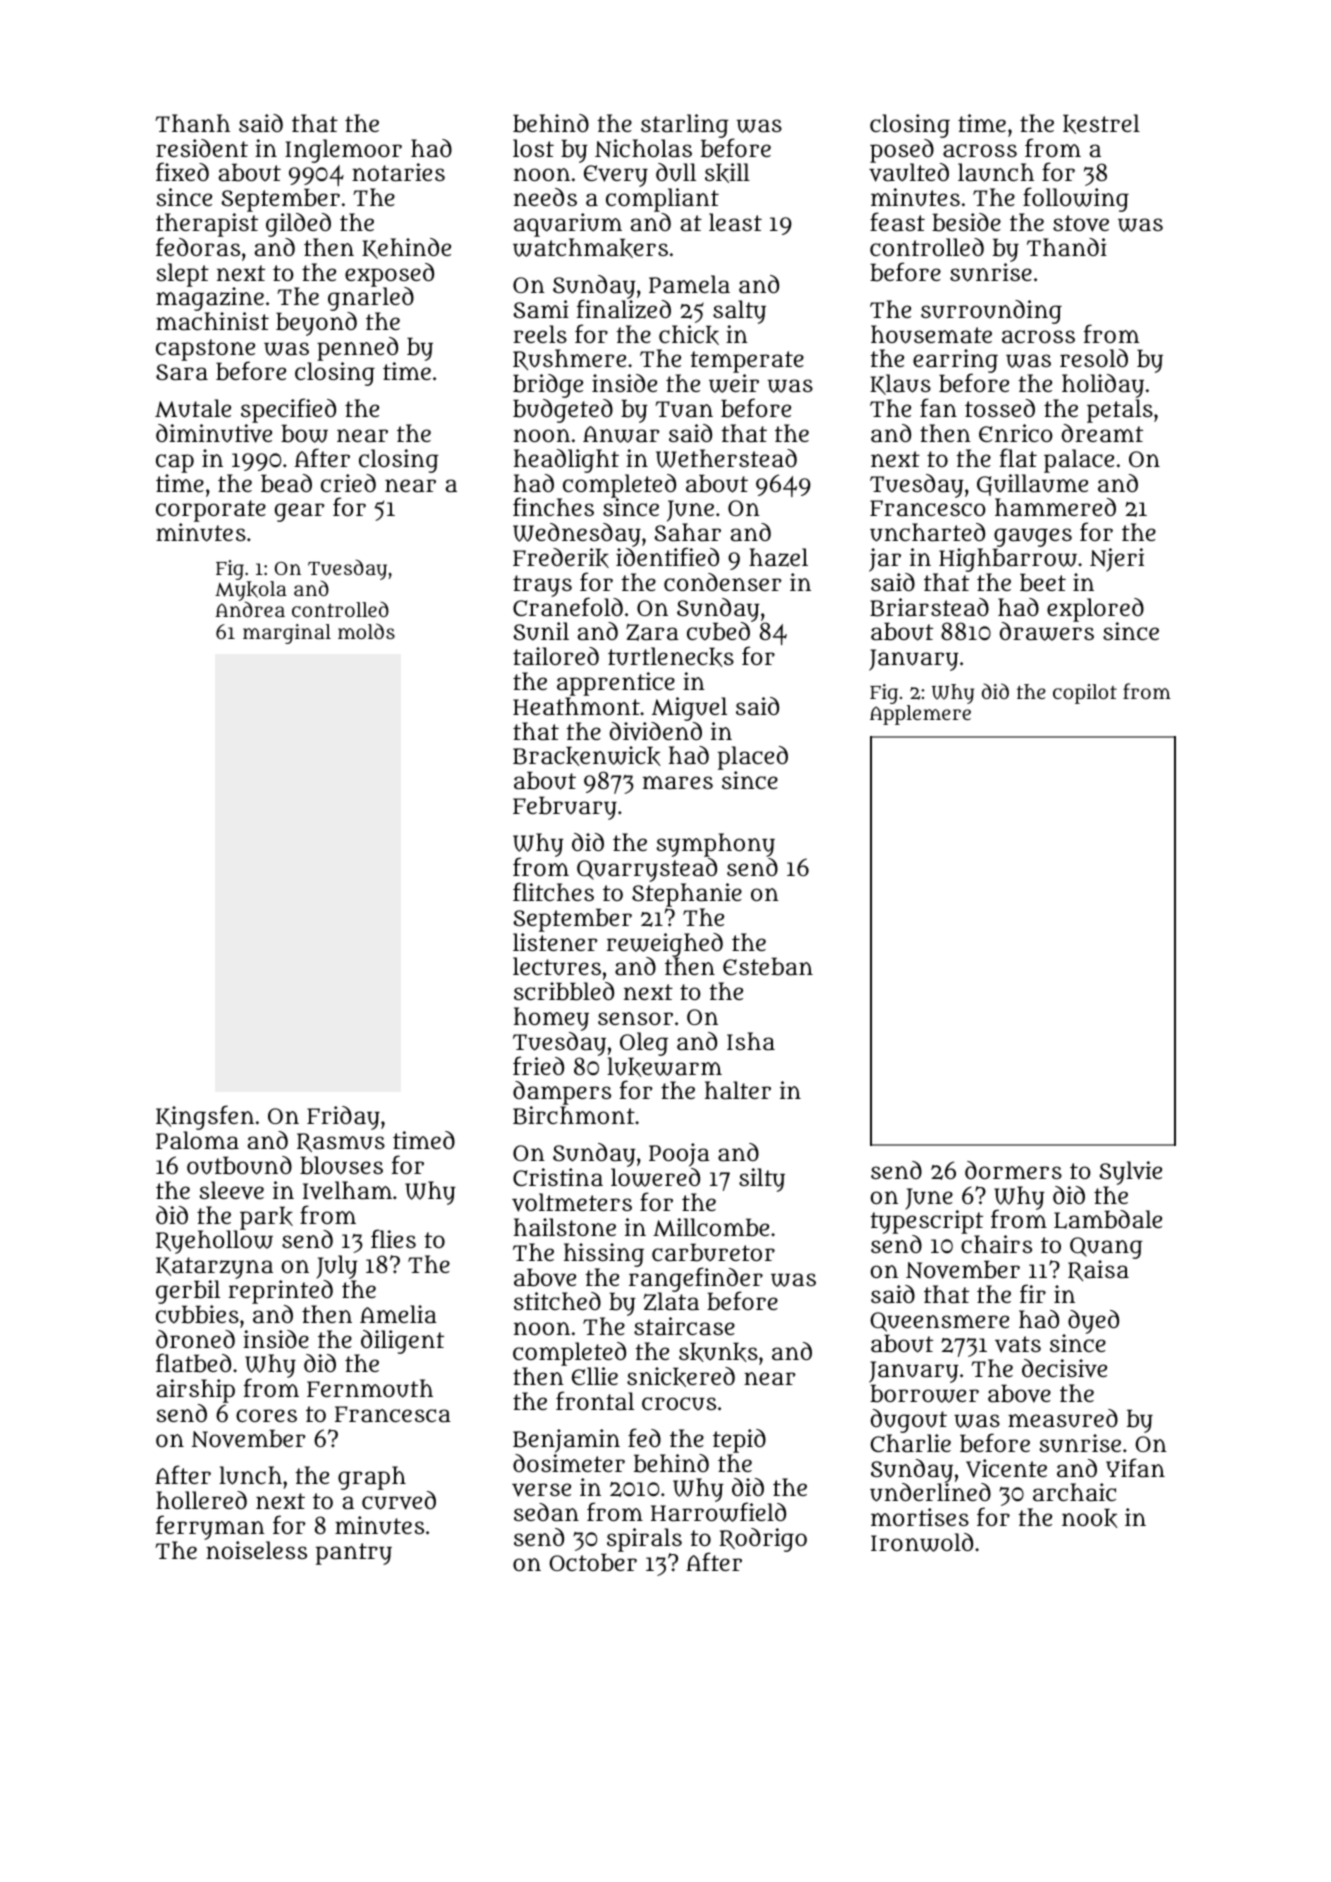 This screenshot has width=1331, height=1882. Describe the element at coordinates (1120, 411) in the screenshot. I see `petals` at that location.
